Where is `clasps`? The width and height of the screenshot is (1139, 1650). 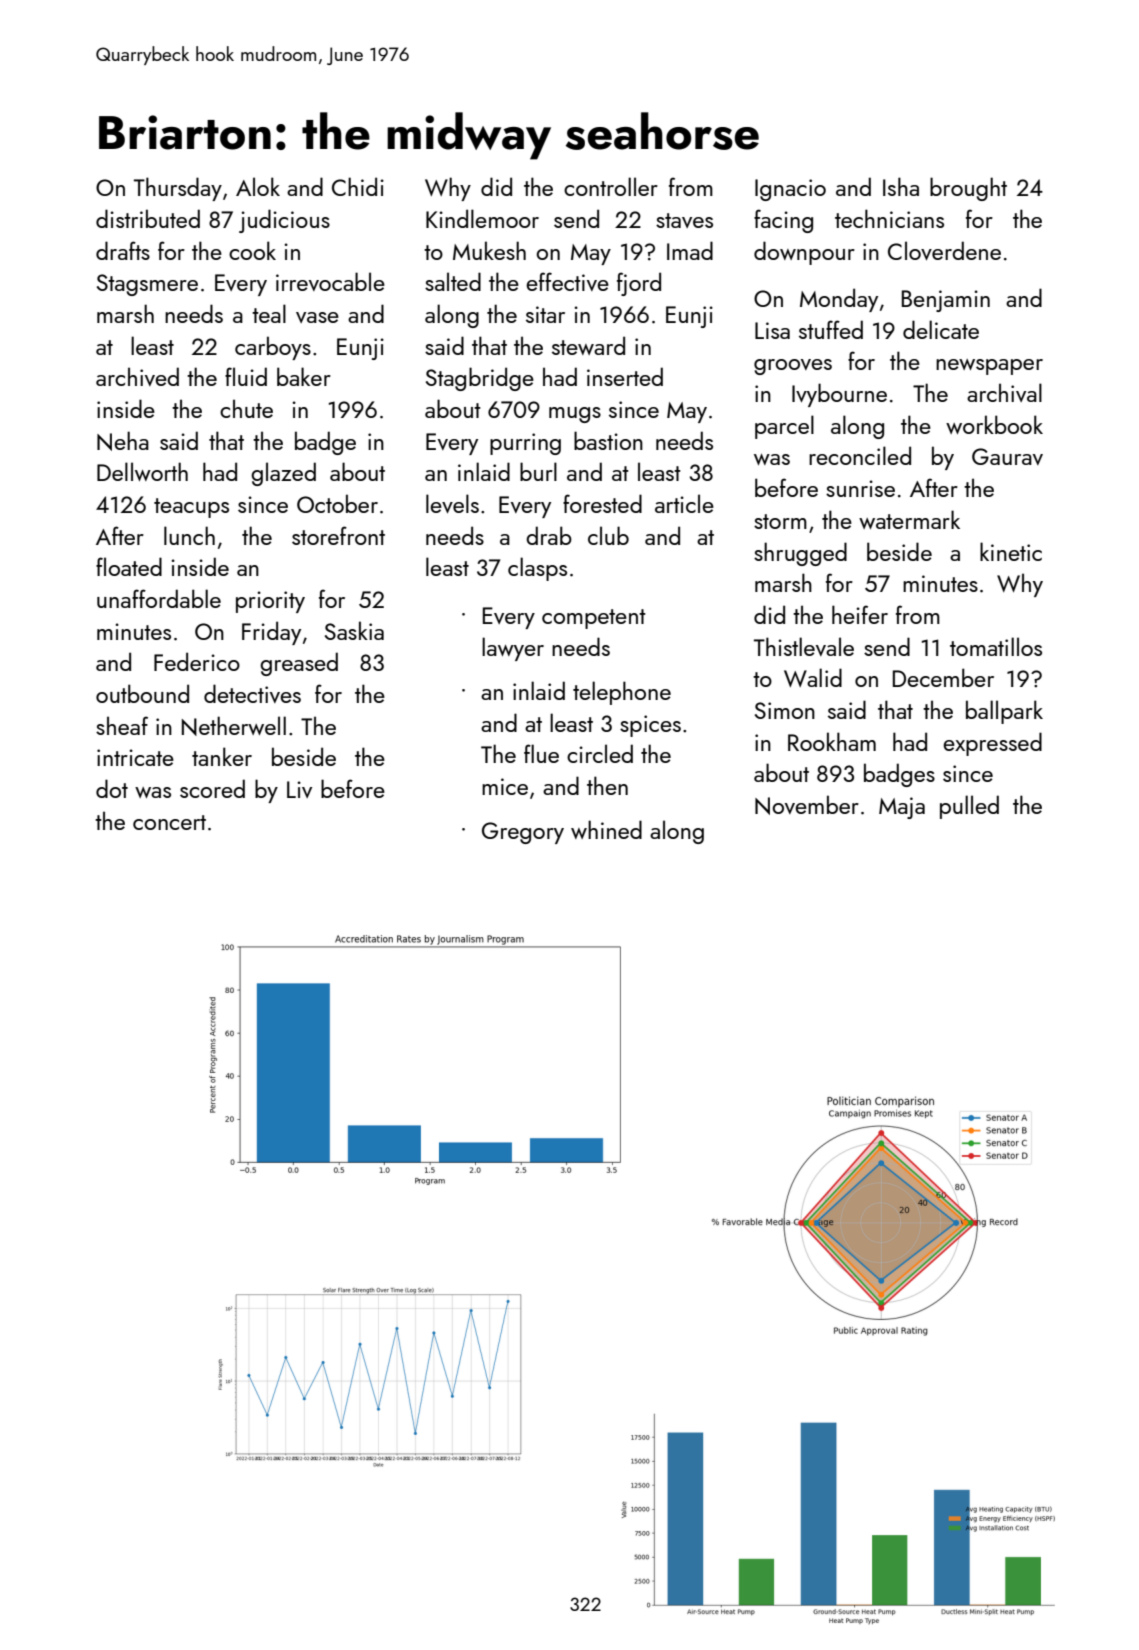 clasps is located at coordinates (537, 569).
